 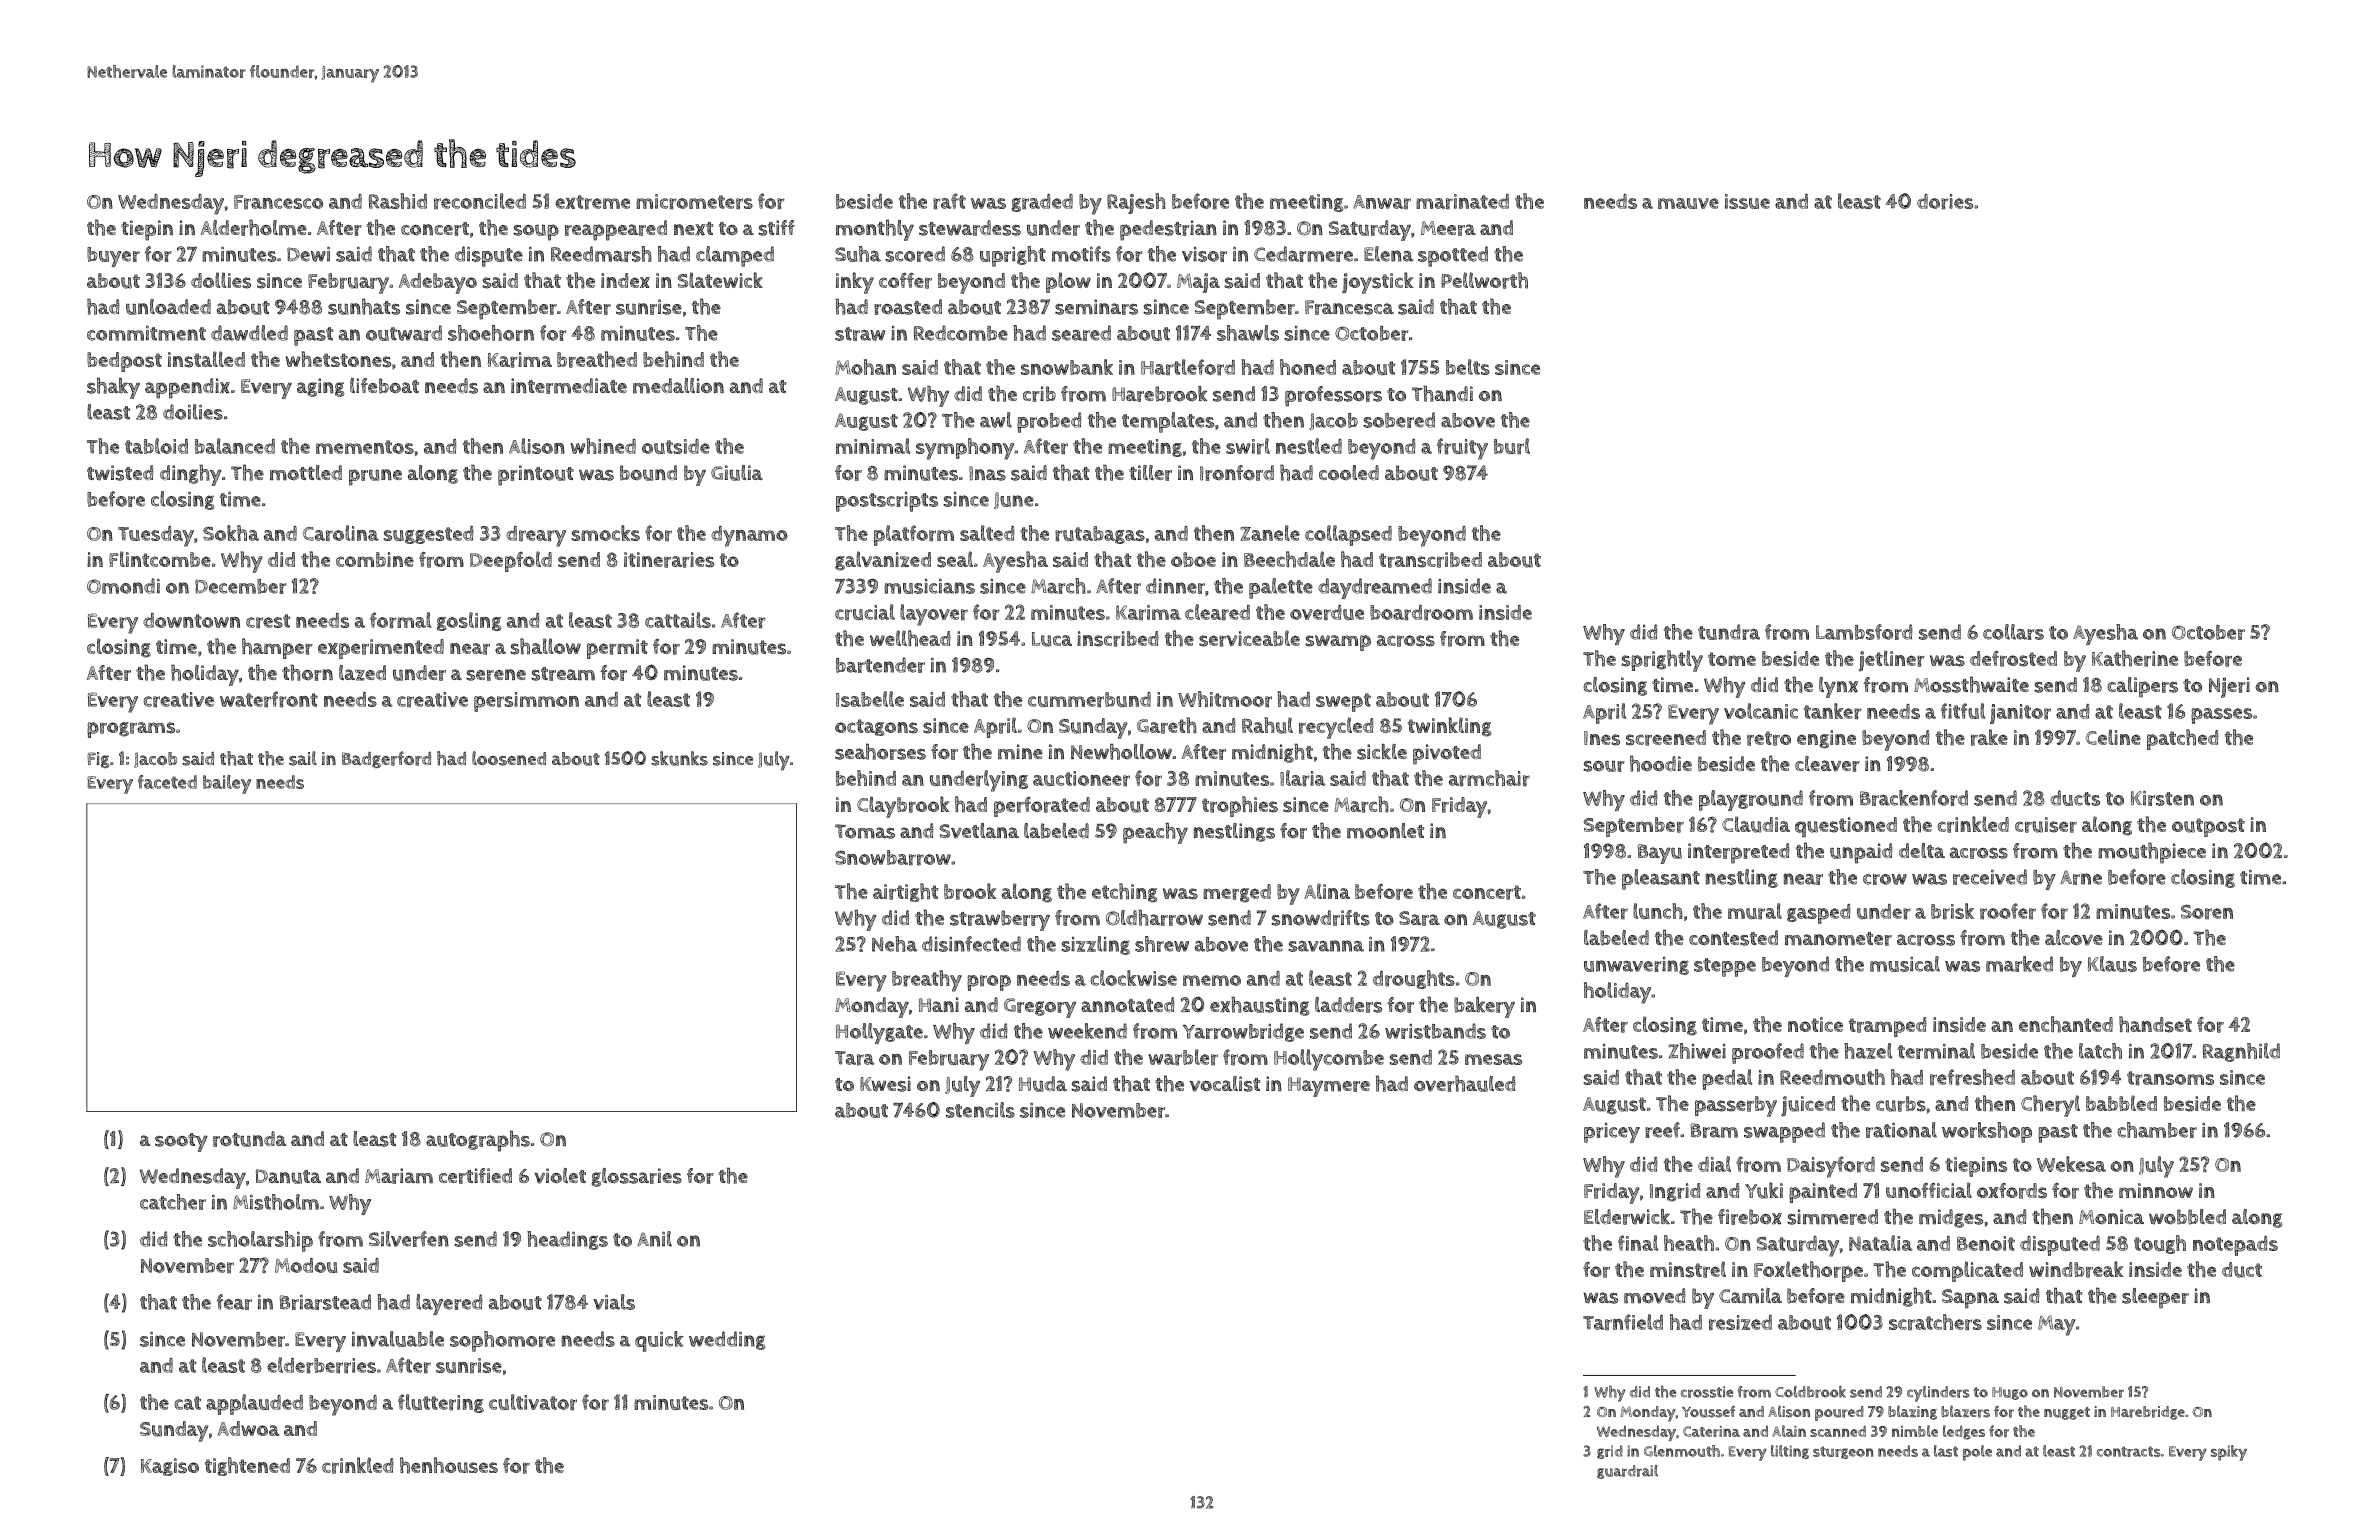 What do you see at coordinates (1945, 202) in the document?
I see `dories` at bounding box center [1945, 202].
